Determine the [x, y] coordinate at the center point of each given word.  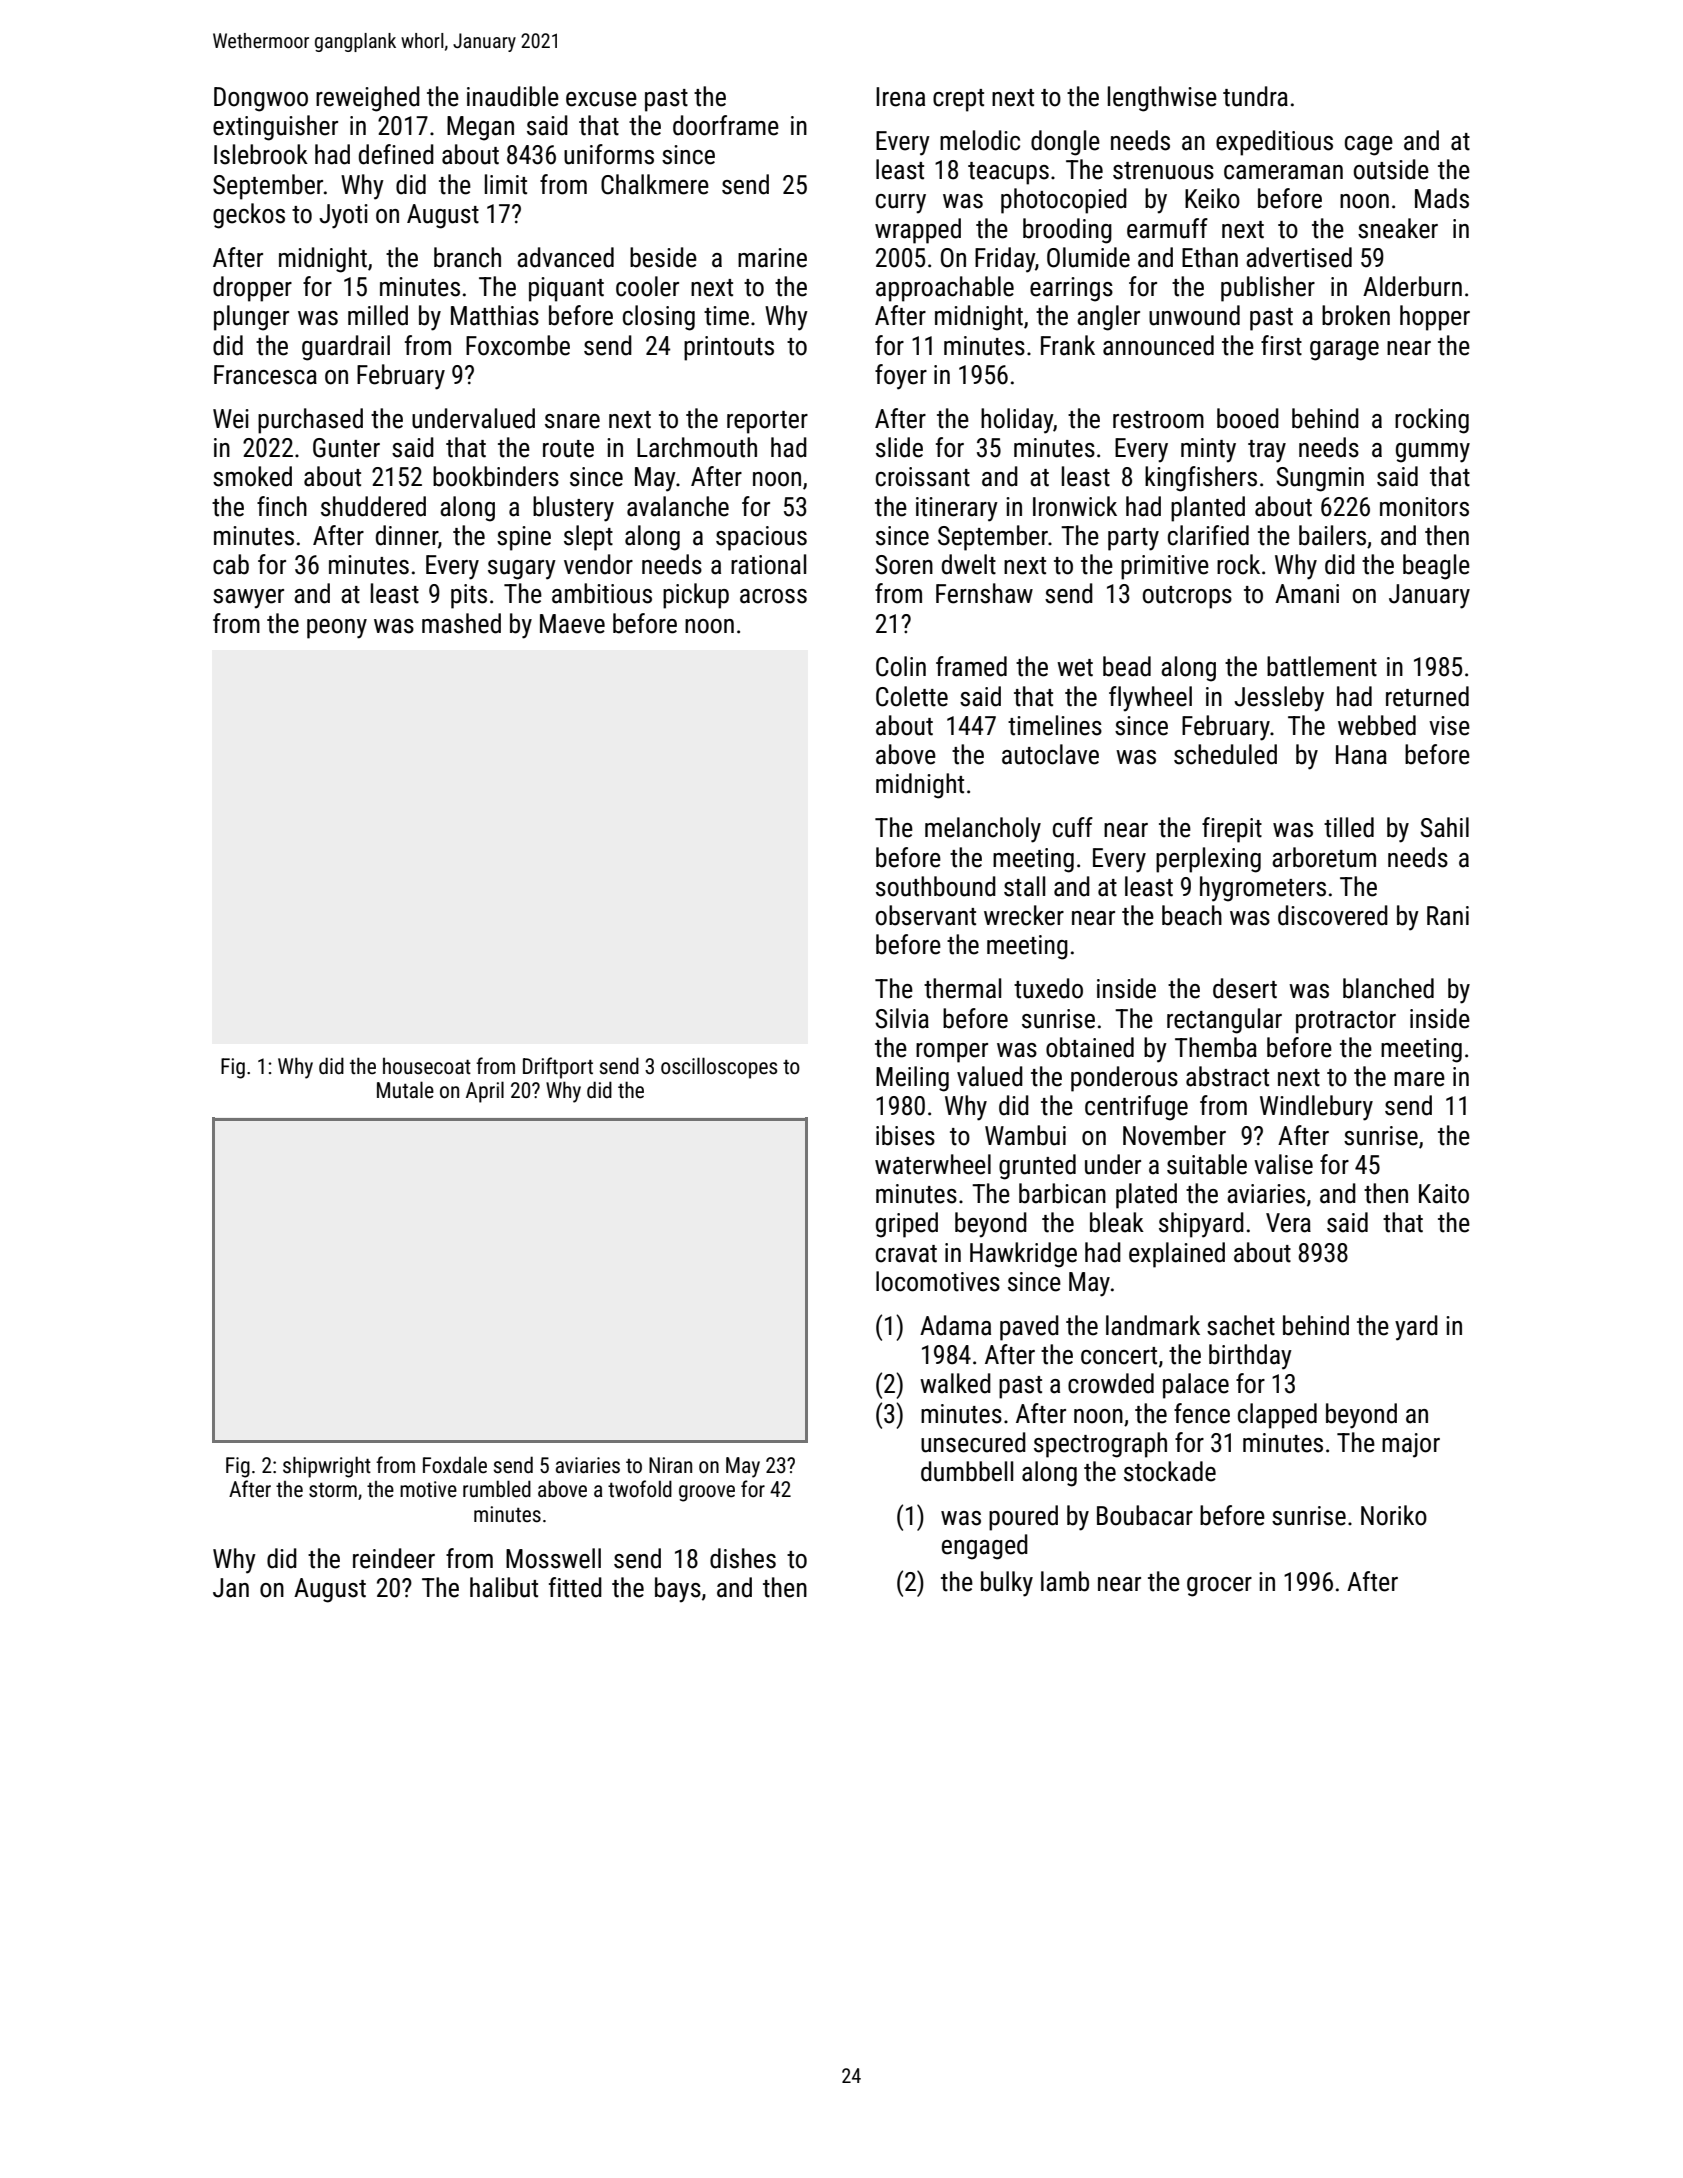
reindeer [394, 1558]
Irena [900, 97]
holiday [1017, 421]
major [1411, 1445]
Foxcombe [518, 345]
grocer [1219, 1587]
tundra [1255, 96]
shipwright [327, 1467]
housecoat [427, 1066]
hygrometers [1263, 889]
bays [678, 1590]
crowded [1111, 1383]
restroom [1158, 420]
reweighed [368, 99]
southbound [936, 886]
